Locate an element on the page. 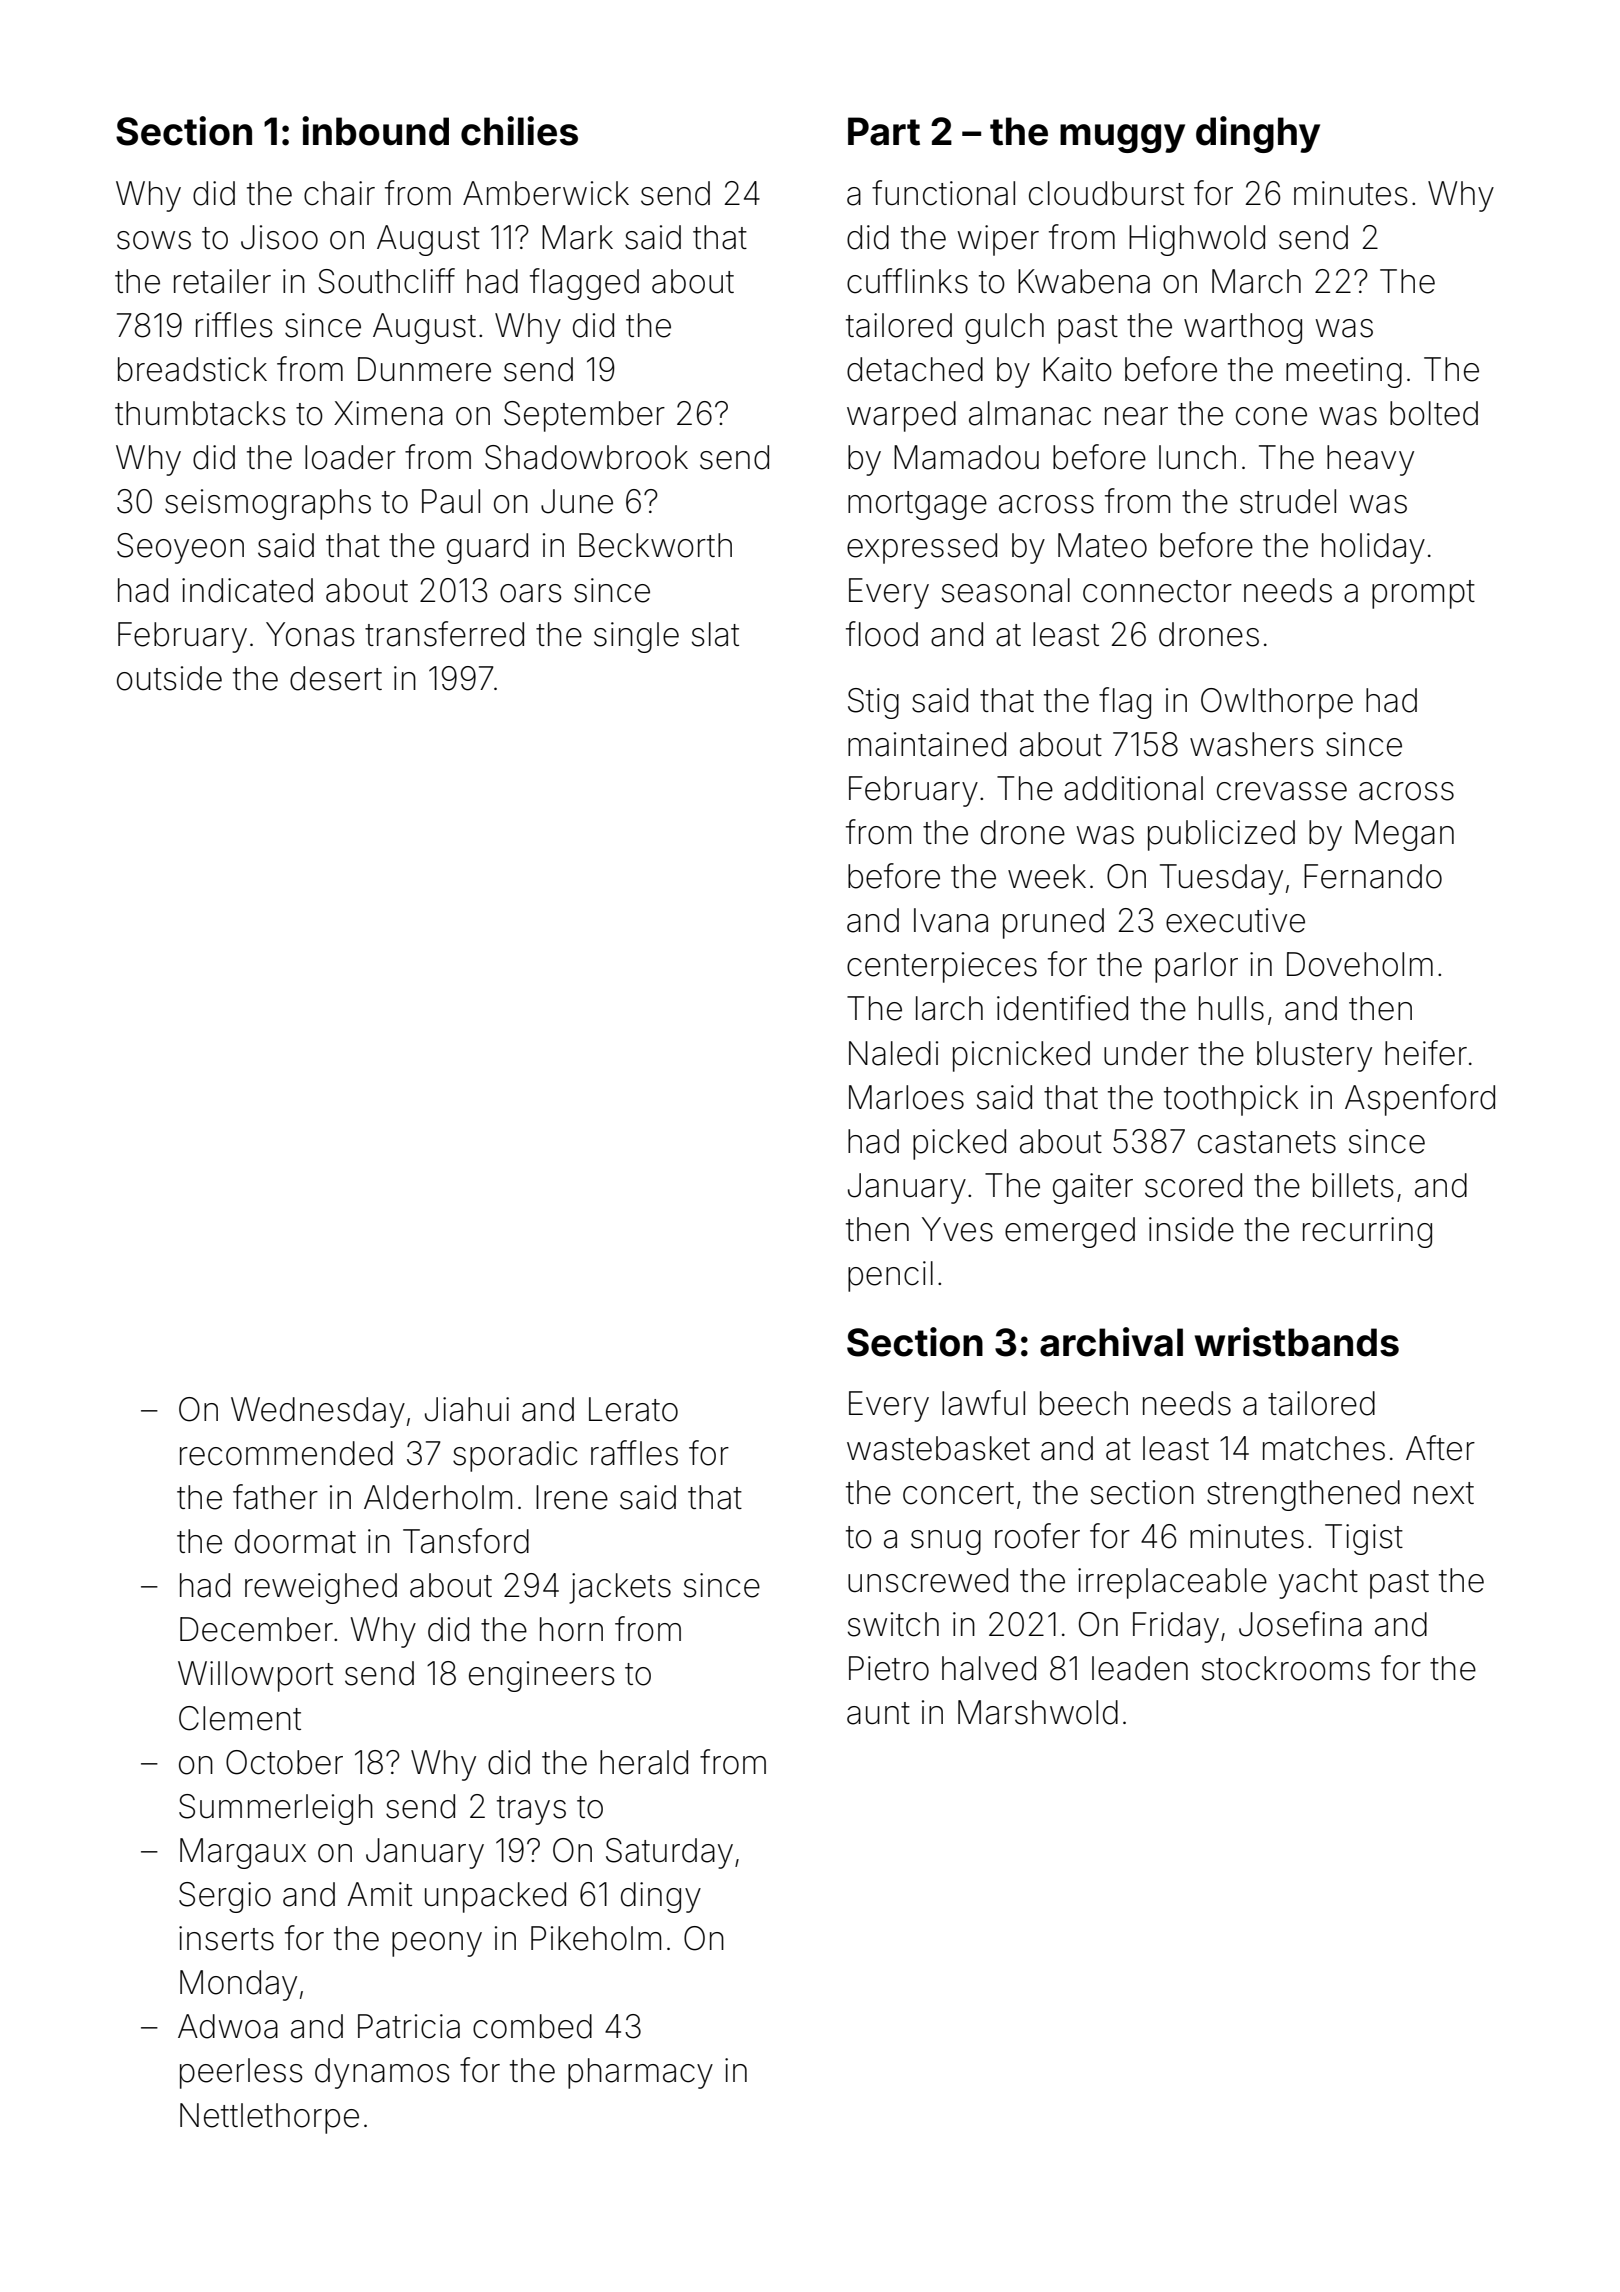 This page has height=2292, width=1620. dinghy is located at coordinates (1258, 134).
